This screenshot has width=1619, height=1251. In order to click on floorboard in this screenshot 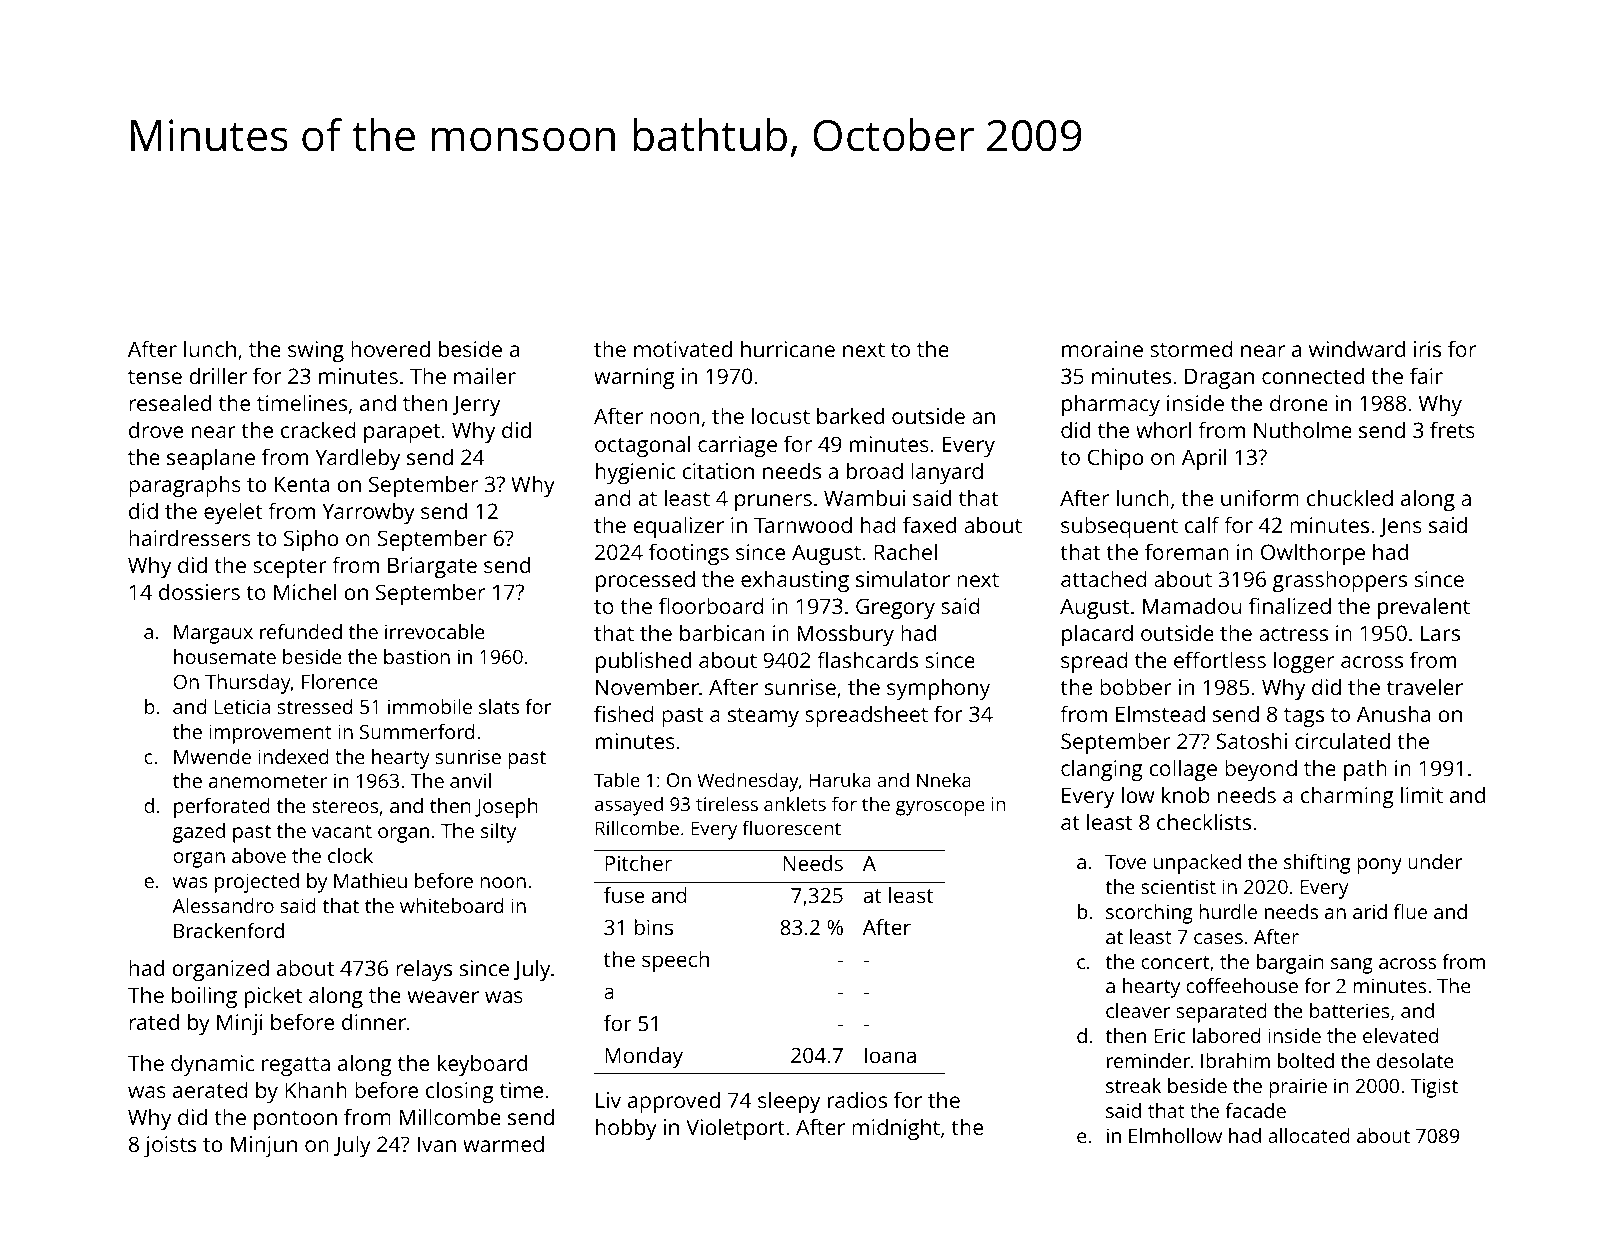, I will do `click(711, 605)`.
